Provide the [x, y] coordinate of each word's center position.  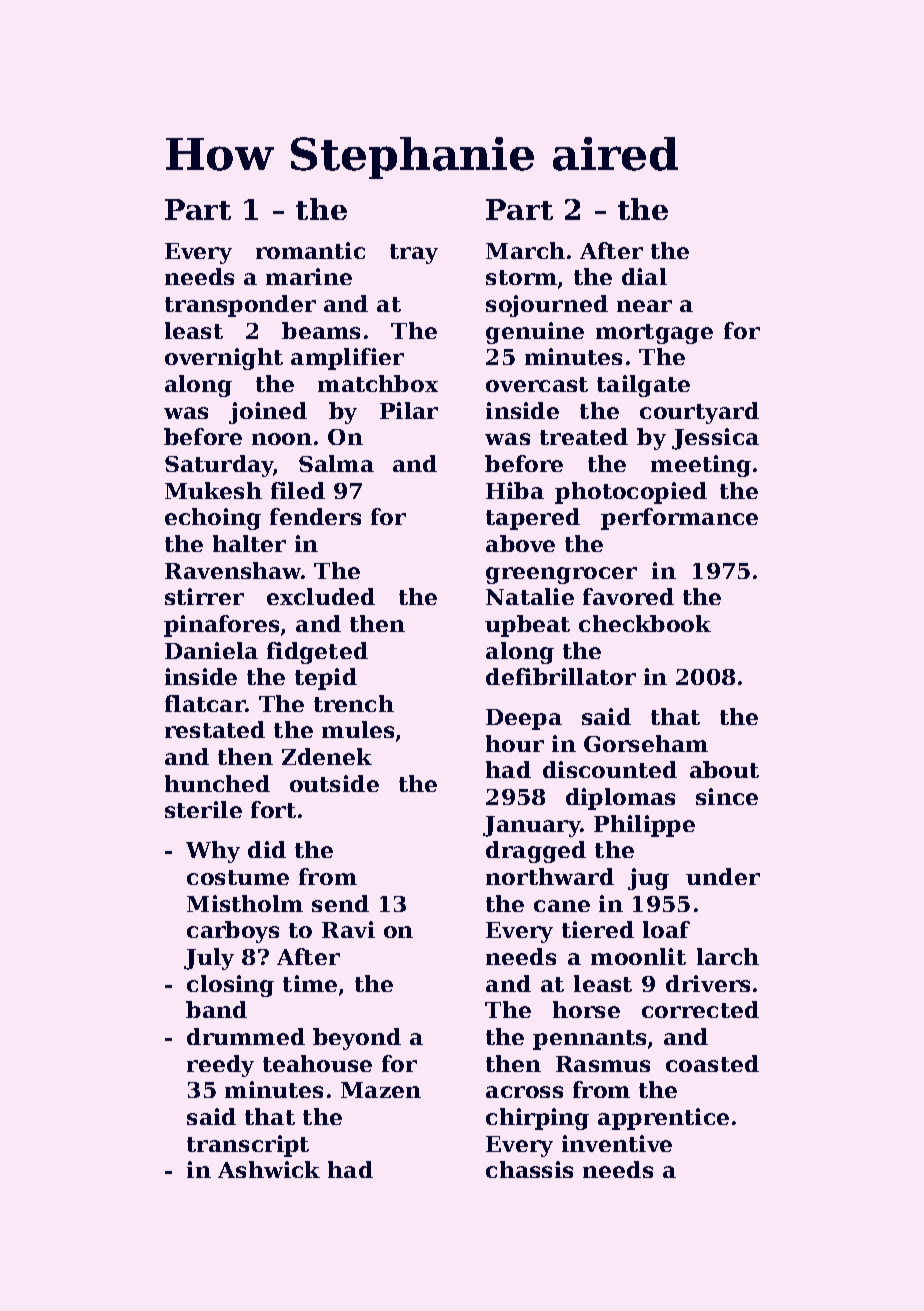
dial [644, 276]
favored [628, 596]
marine [309, 276]
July [209, 959]
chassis [529, 1169]
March [525, 250]
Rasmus [603, 1064]
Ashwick [269, 1169]
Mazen [381, 1090]
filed [298, 490]
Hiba [515, 490]
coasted [712, 1063]
